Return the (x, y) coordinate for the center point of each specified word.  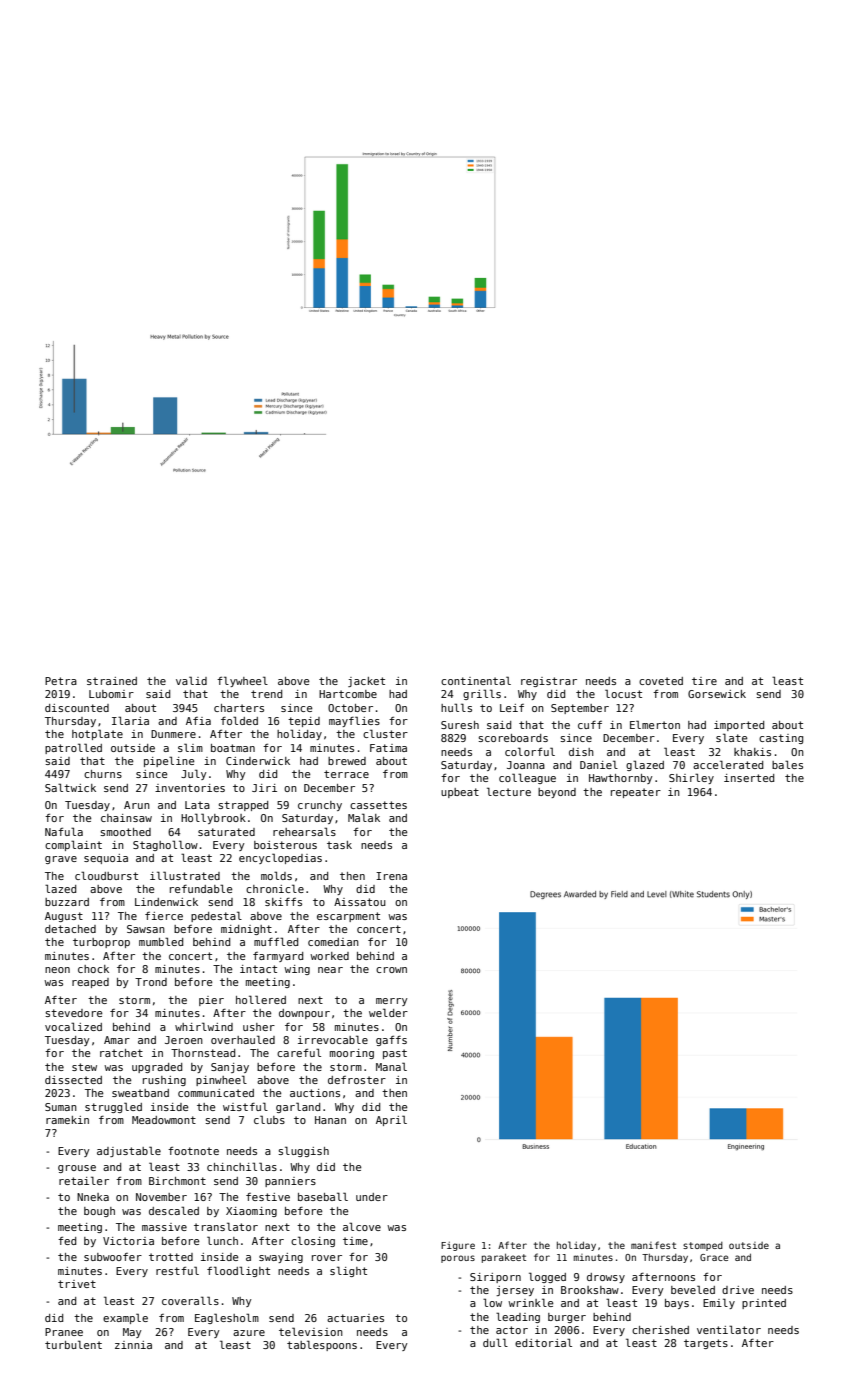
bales (787, 764)
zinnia (133, 1345)
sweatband (140, 1093)
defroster (357, 1080)
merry (392, 1002)
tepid (304, 722)
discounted (77, 708)
